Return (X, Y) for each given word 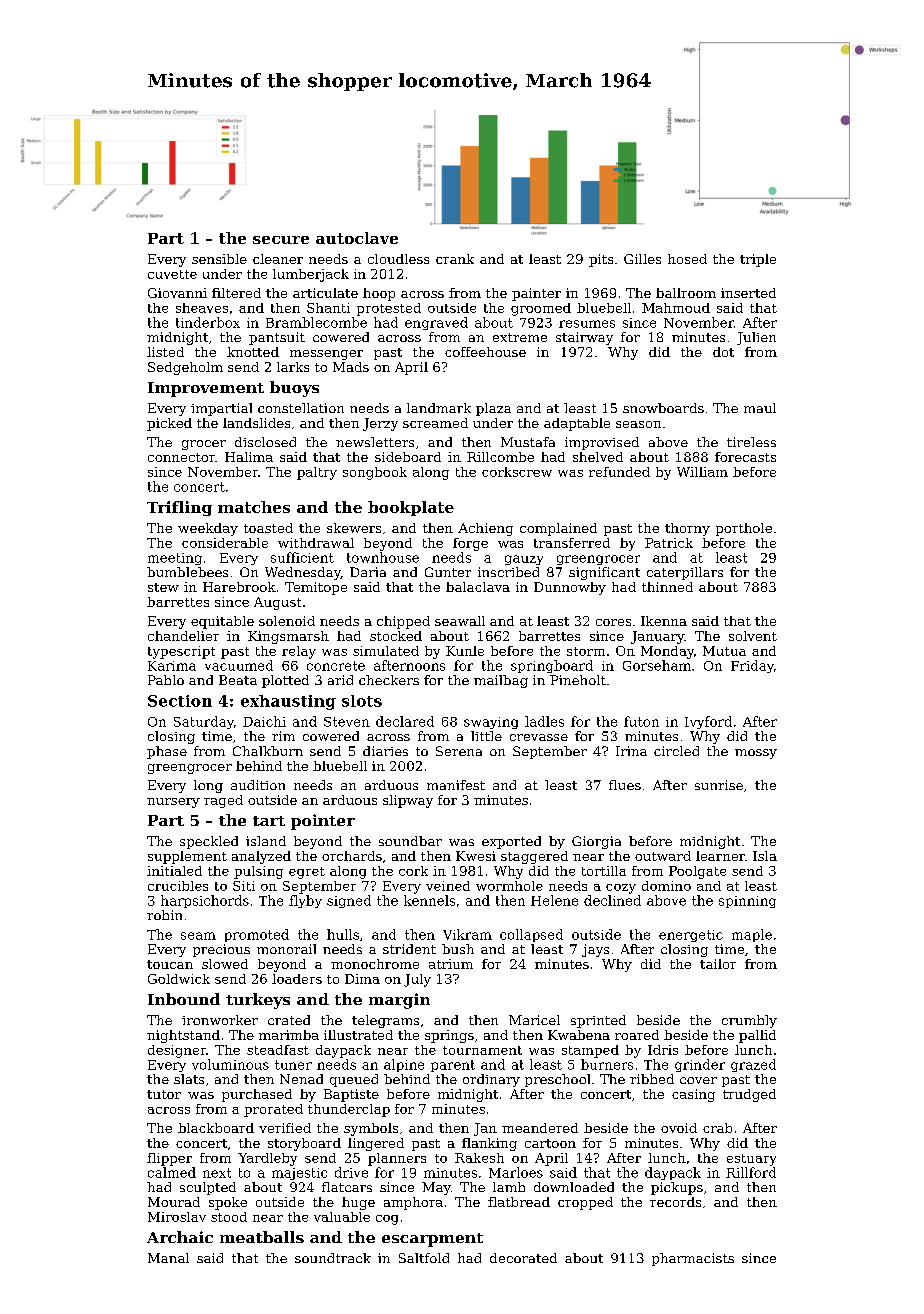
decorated (523, 1258)
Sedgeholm (185, 368)
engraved (436, 323)
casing (693, 1095)
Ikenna (664, 621)
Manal (168, 1258)
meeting (175, 559)
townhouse (383, 557)
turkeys (258, 1001)
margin (399, 1001)
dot (723, 352)
